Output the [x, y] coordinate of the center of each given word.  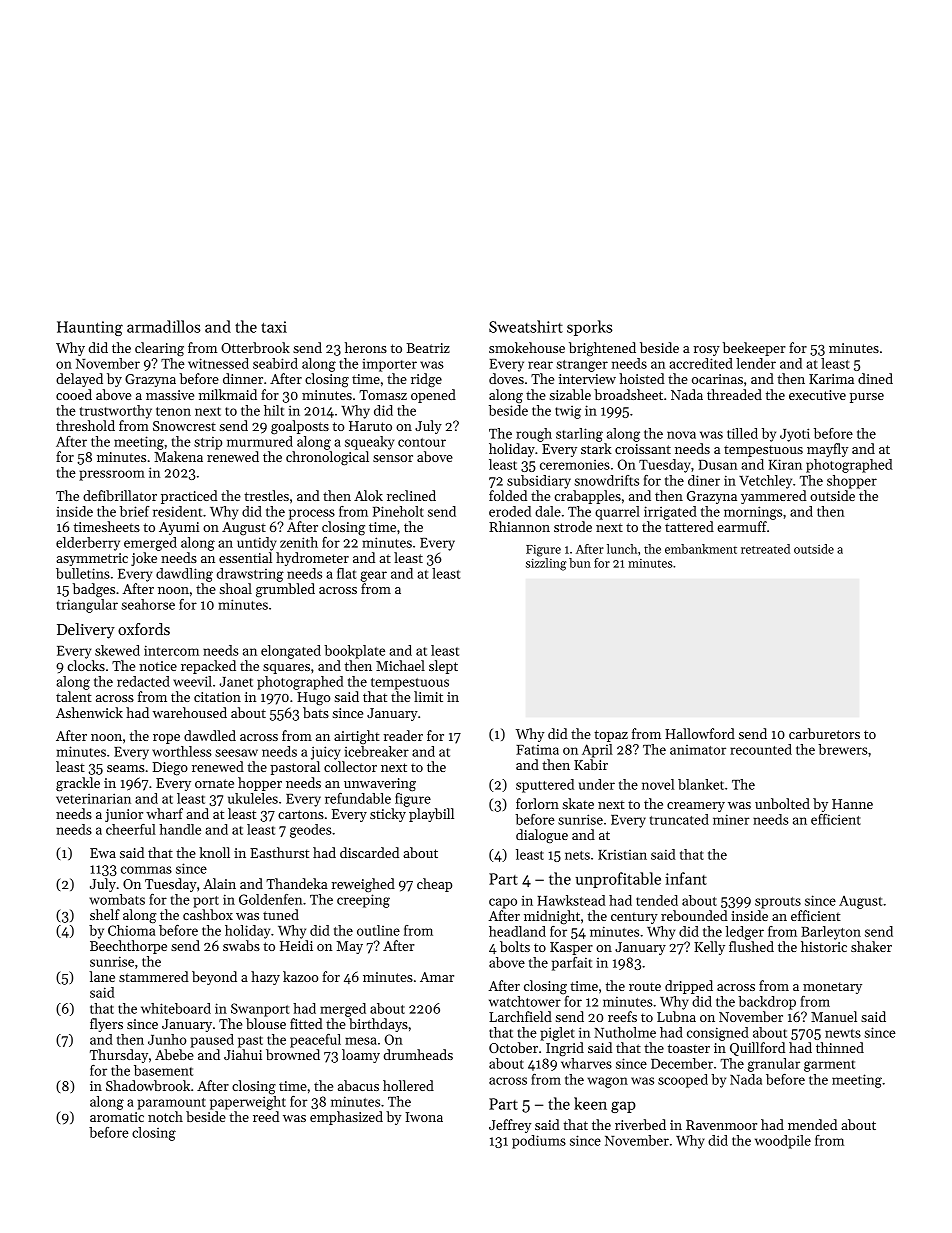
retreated [765, 549]
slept [443, 667]
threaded [734, 394]
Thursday [119, 1056]
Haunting [90, 328]
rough [534, 435]
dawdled [210, 735]
